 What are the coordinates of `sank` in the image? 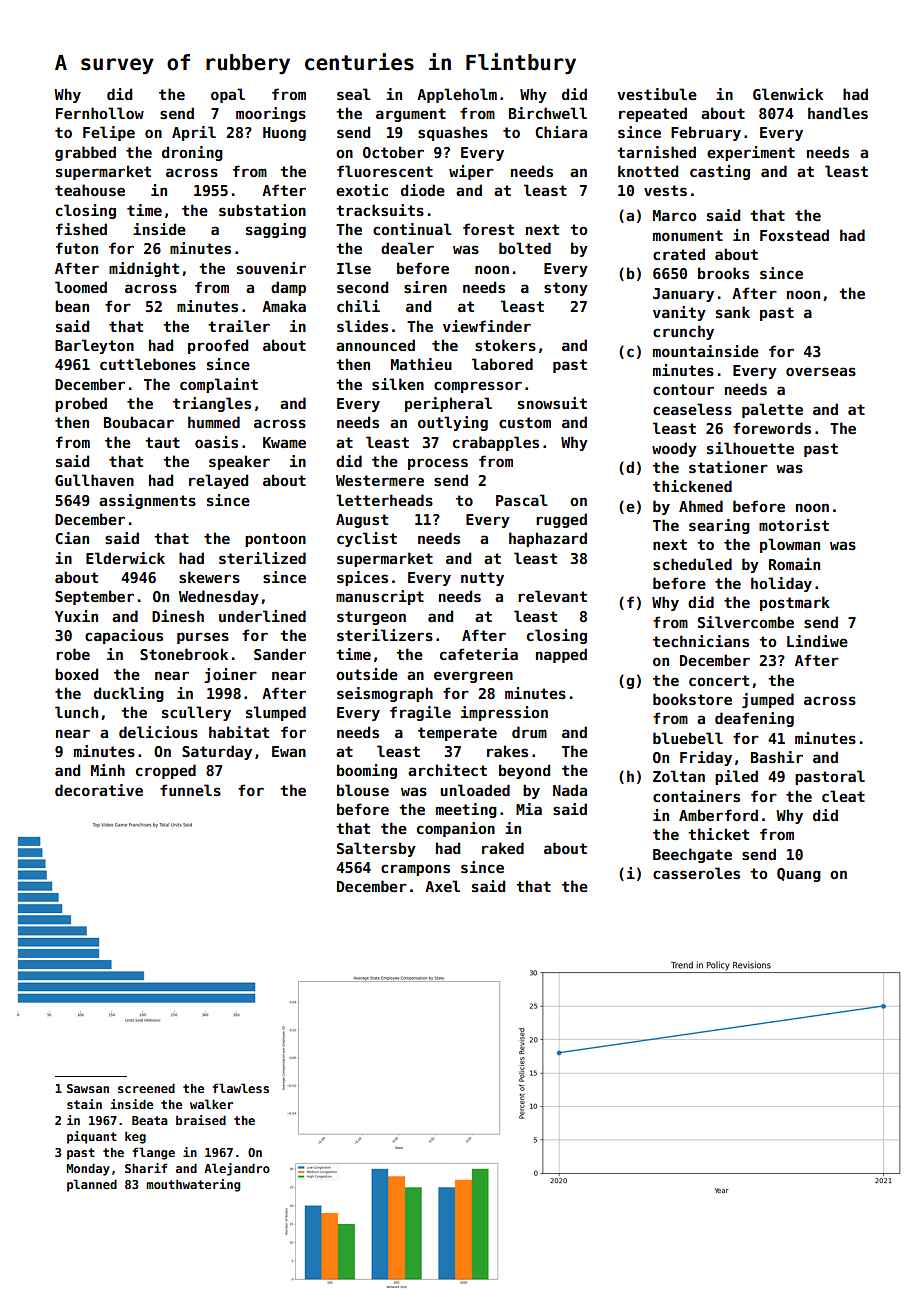 It's located at (733, 312).
